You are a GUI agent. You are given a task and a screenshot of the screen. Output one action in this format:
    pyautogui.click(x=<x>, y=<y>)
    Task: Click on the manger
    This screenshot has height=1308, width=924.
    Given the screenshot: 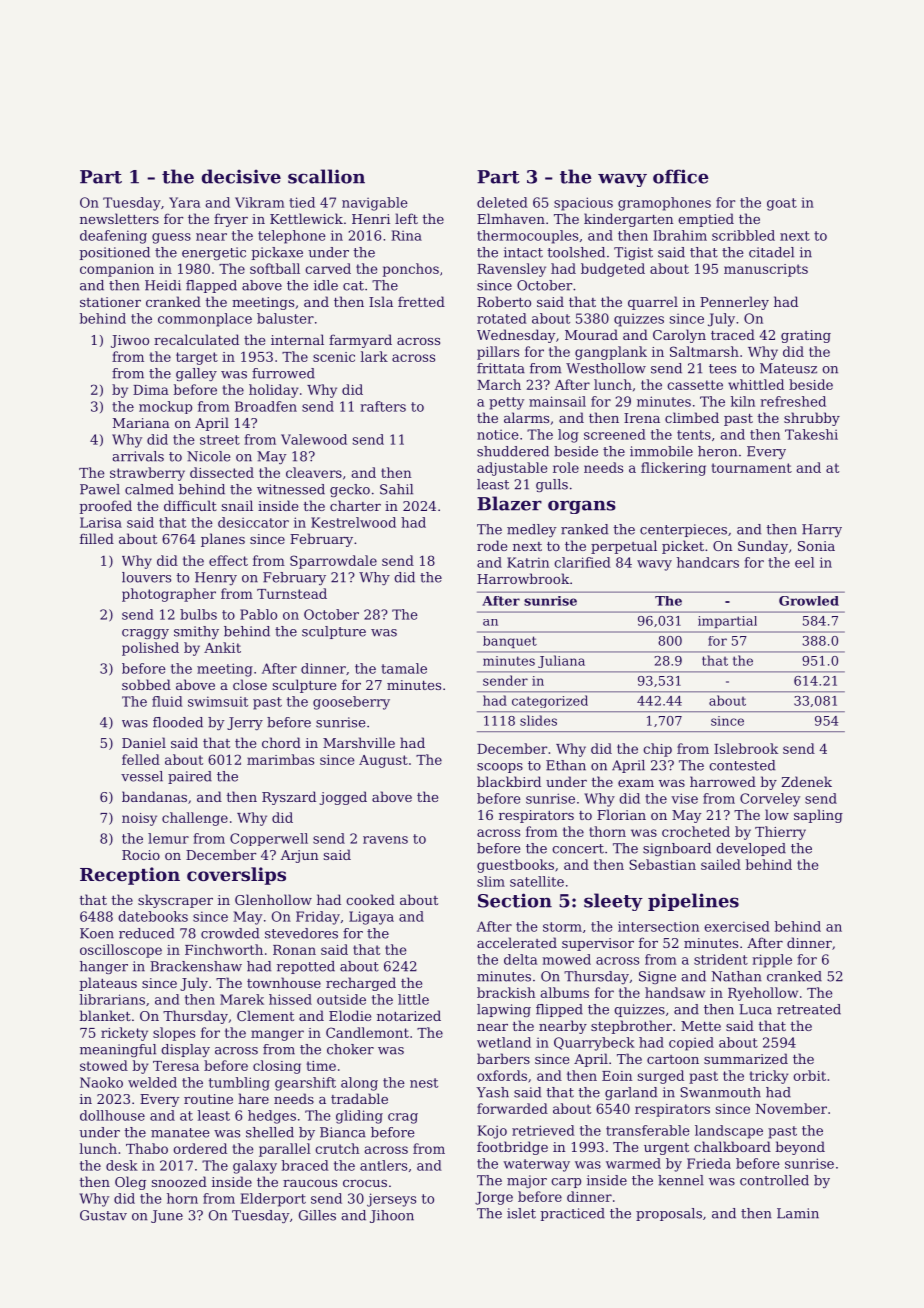 What is the action you would take?
    pyautogui.click(x=277, y=1035)
